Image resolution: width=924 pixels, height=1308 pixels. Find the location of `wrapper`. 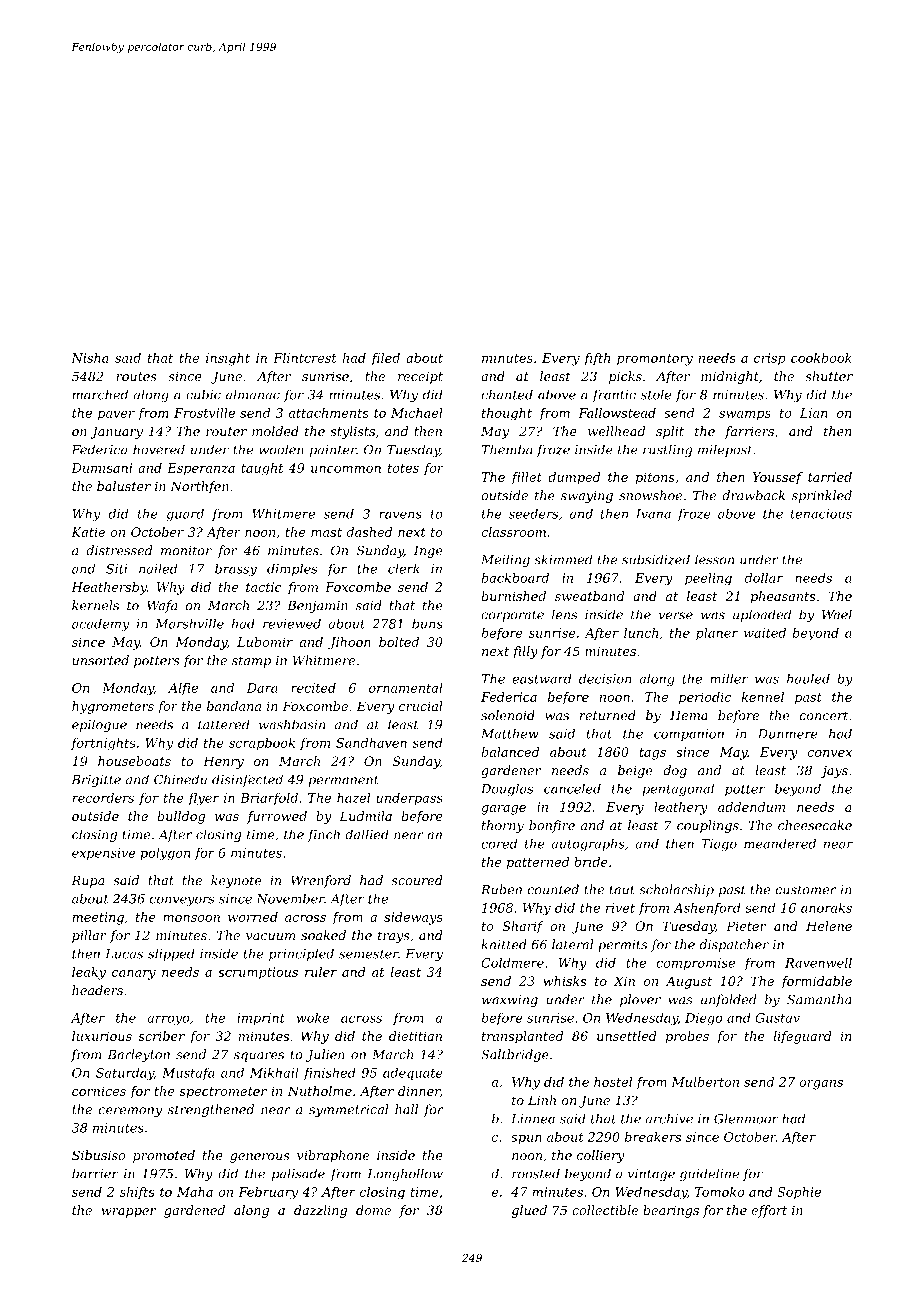

wrapper is located at coordinates (128, 1213).
